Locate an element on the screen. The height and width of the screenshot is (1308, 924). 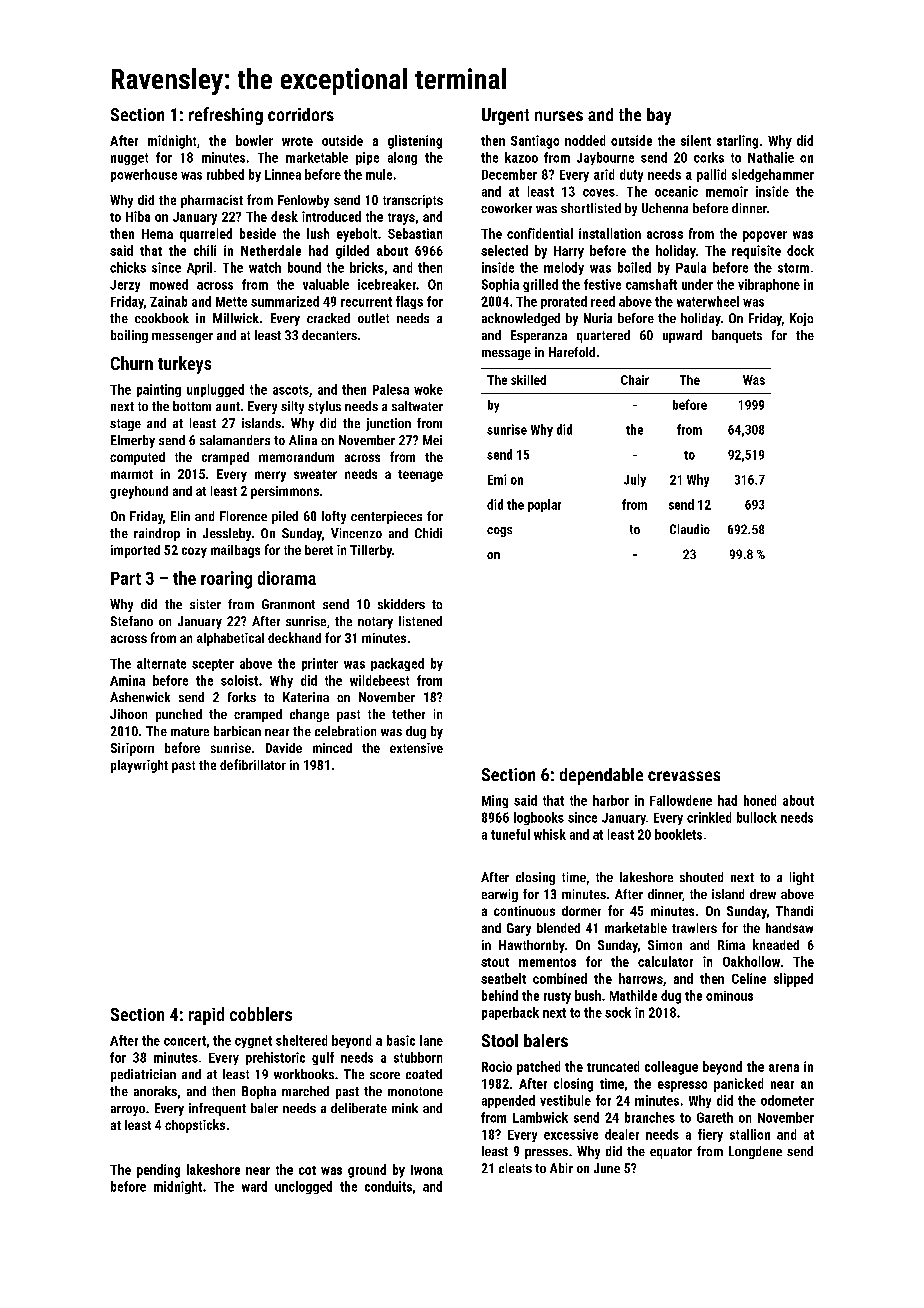
celebration is located at coordinates (345, 731).
